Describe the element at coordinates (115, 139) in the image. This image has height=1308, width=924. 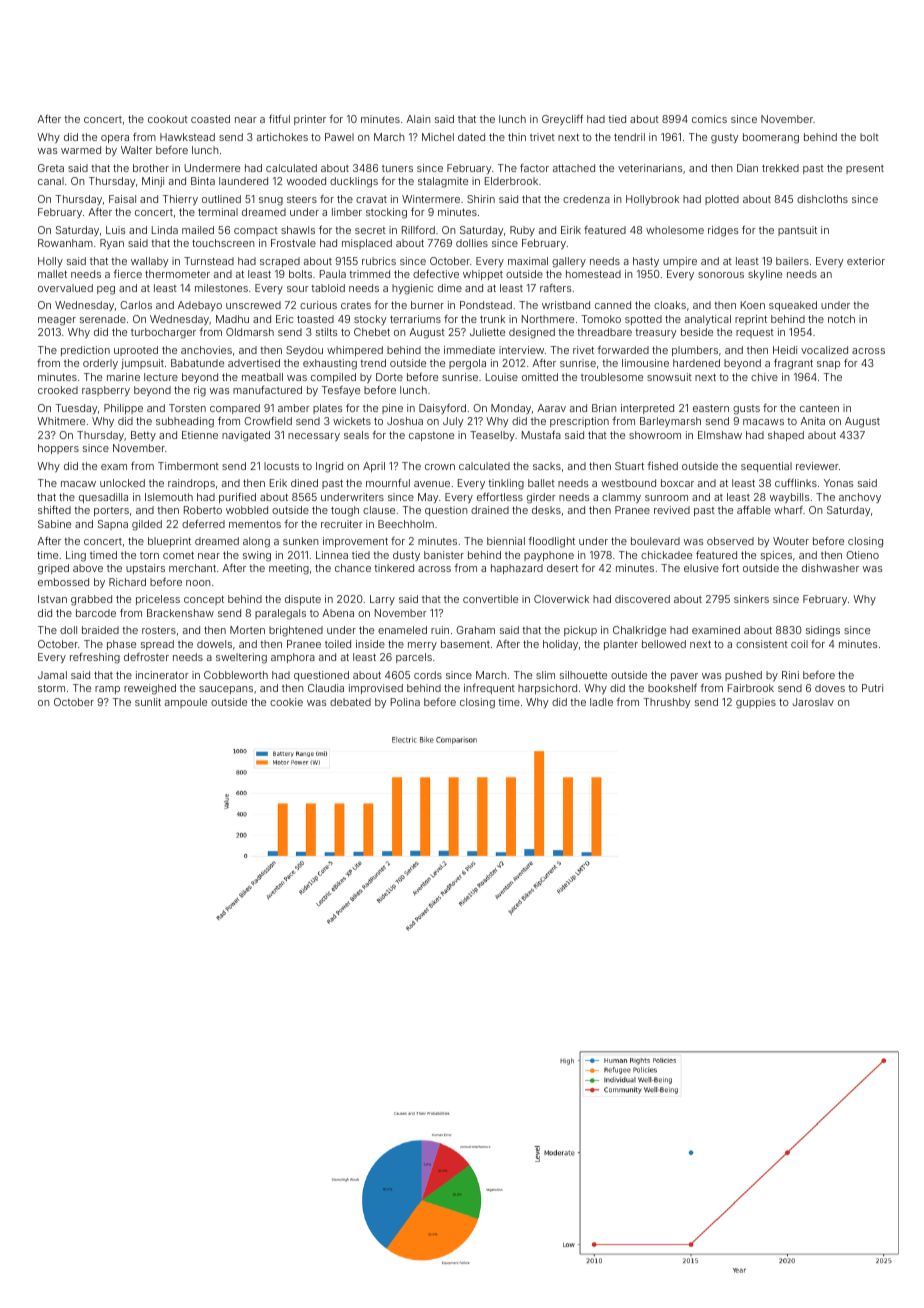
I see `opera` at that location.
